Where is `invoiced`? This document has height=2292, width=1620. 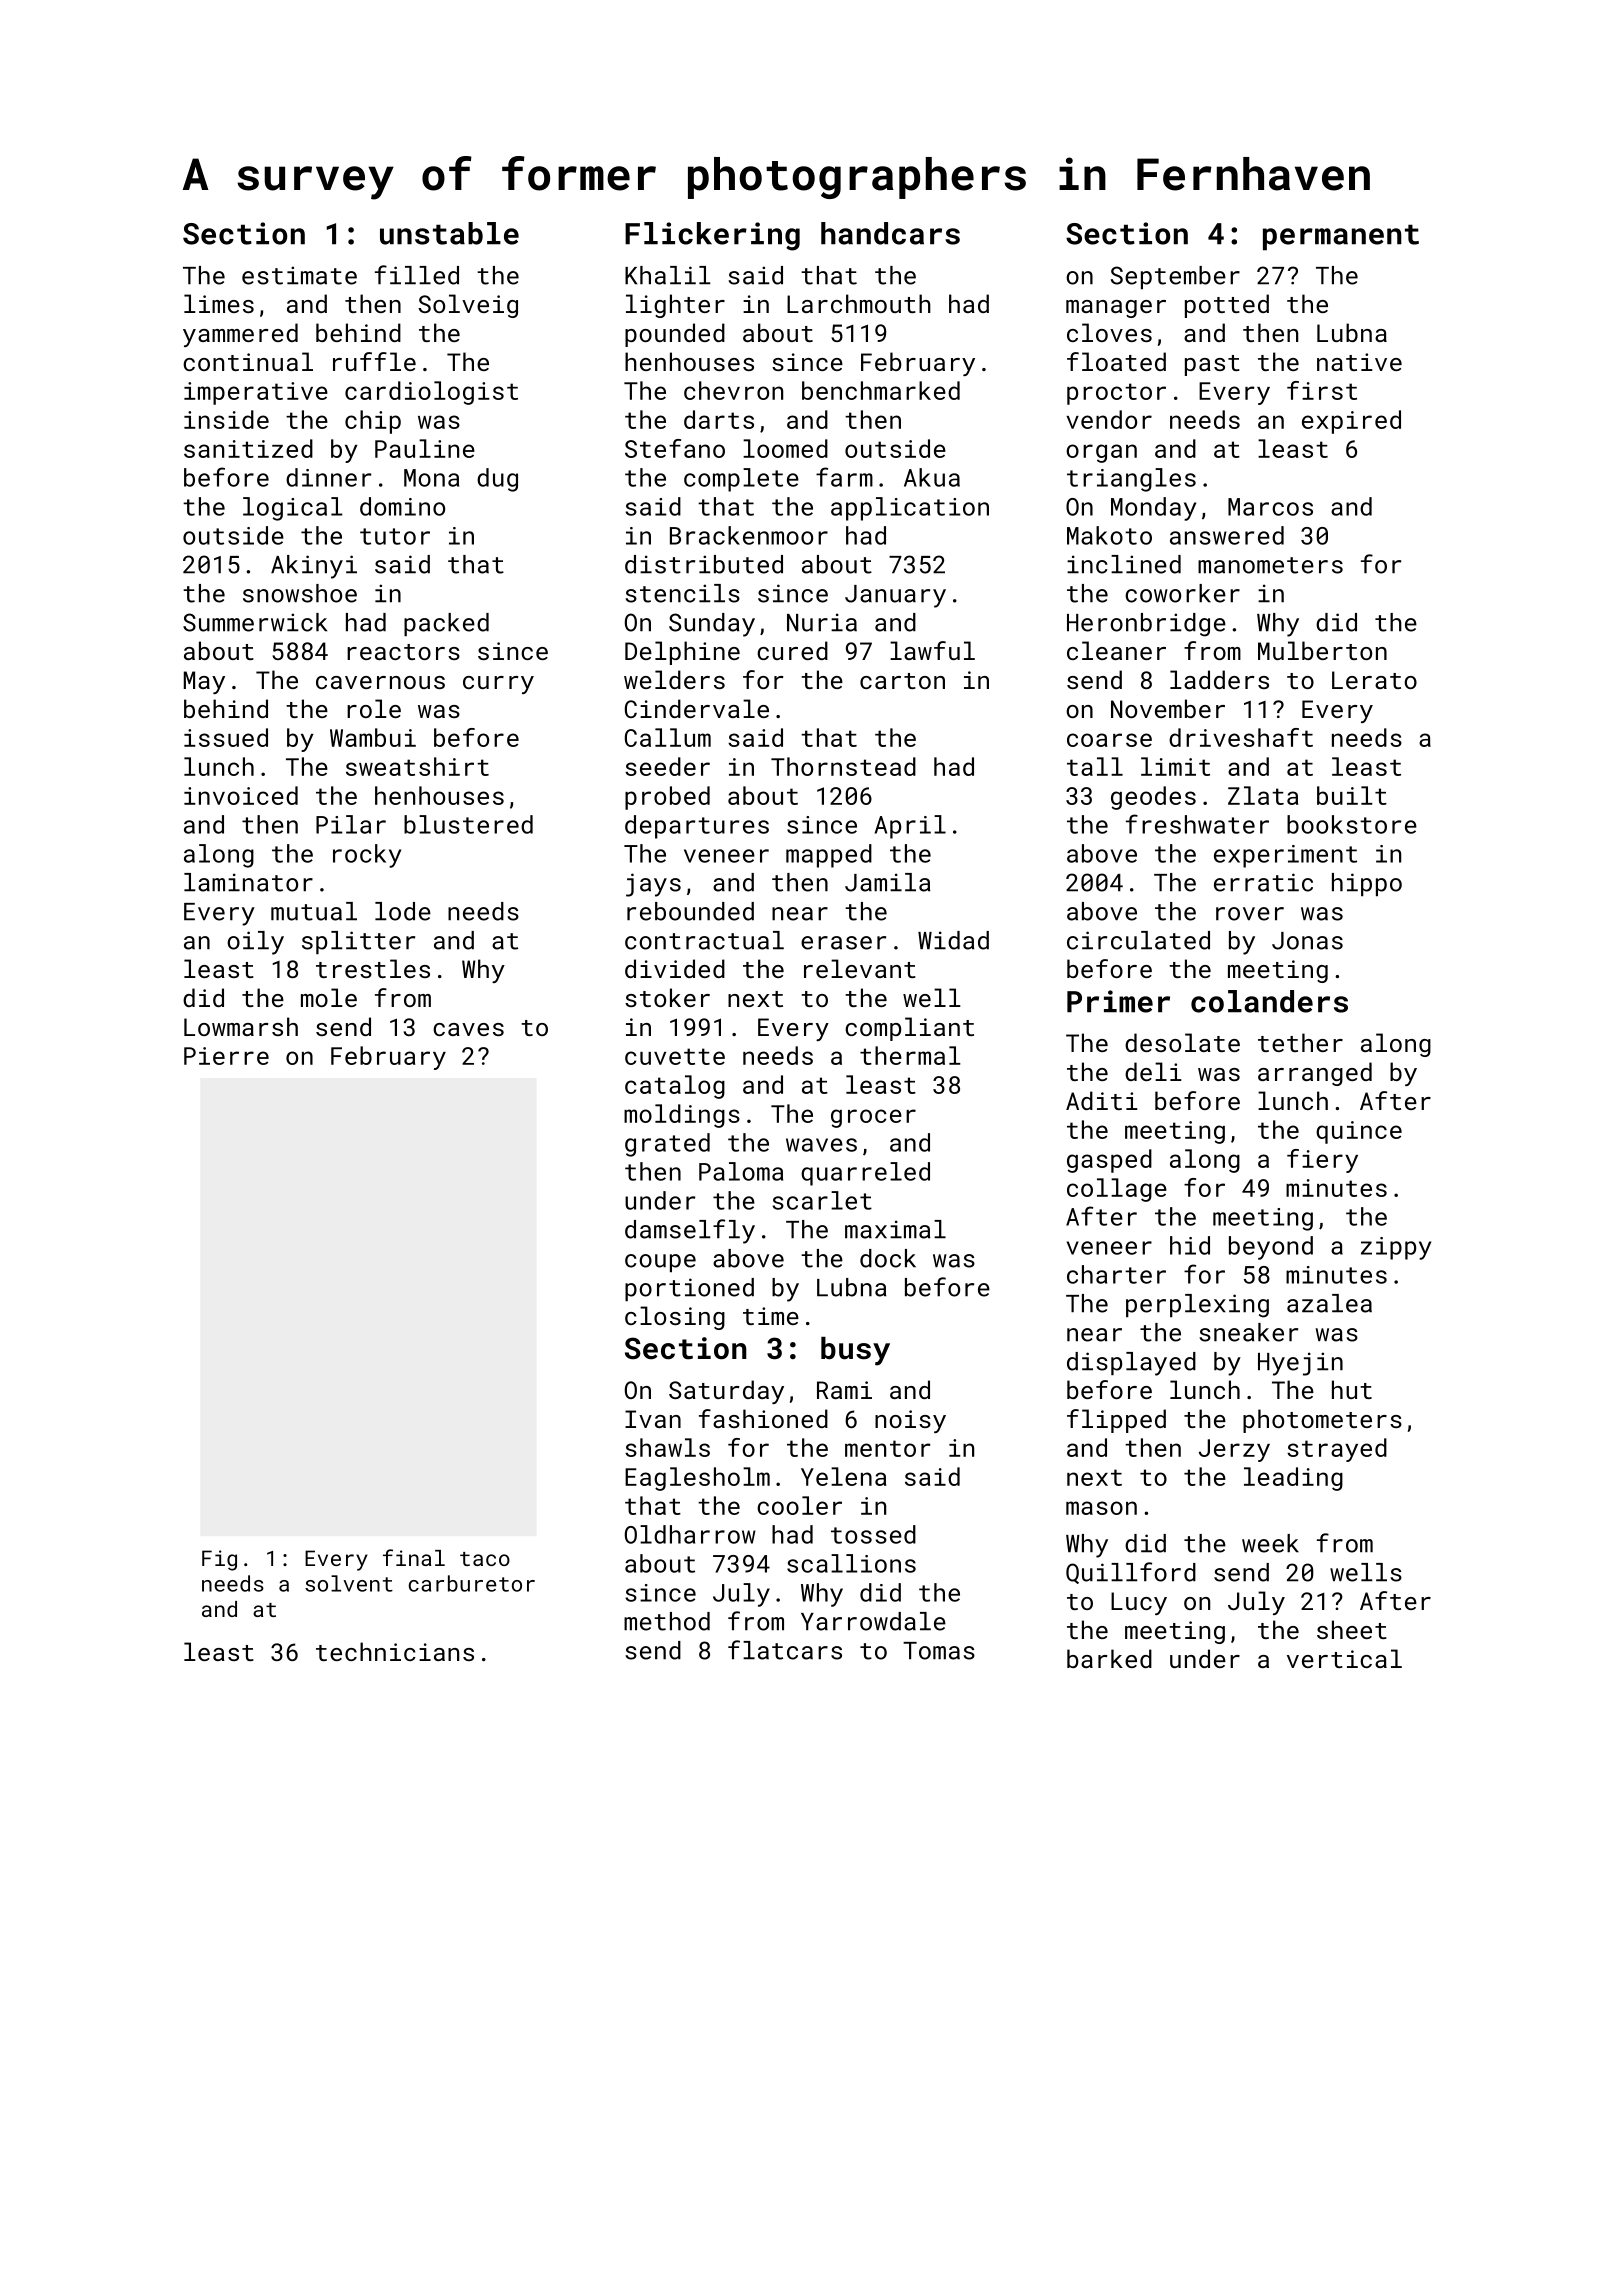 invoiced is located at coordinates (241, 795).
